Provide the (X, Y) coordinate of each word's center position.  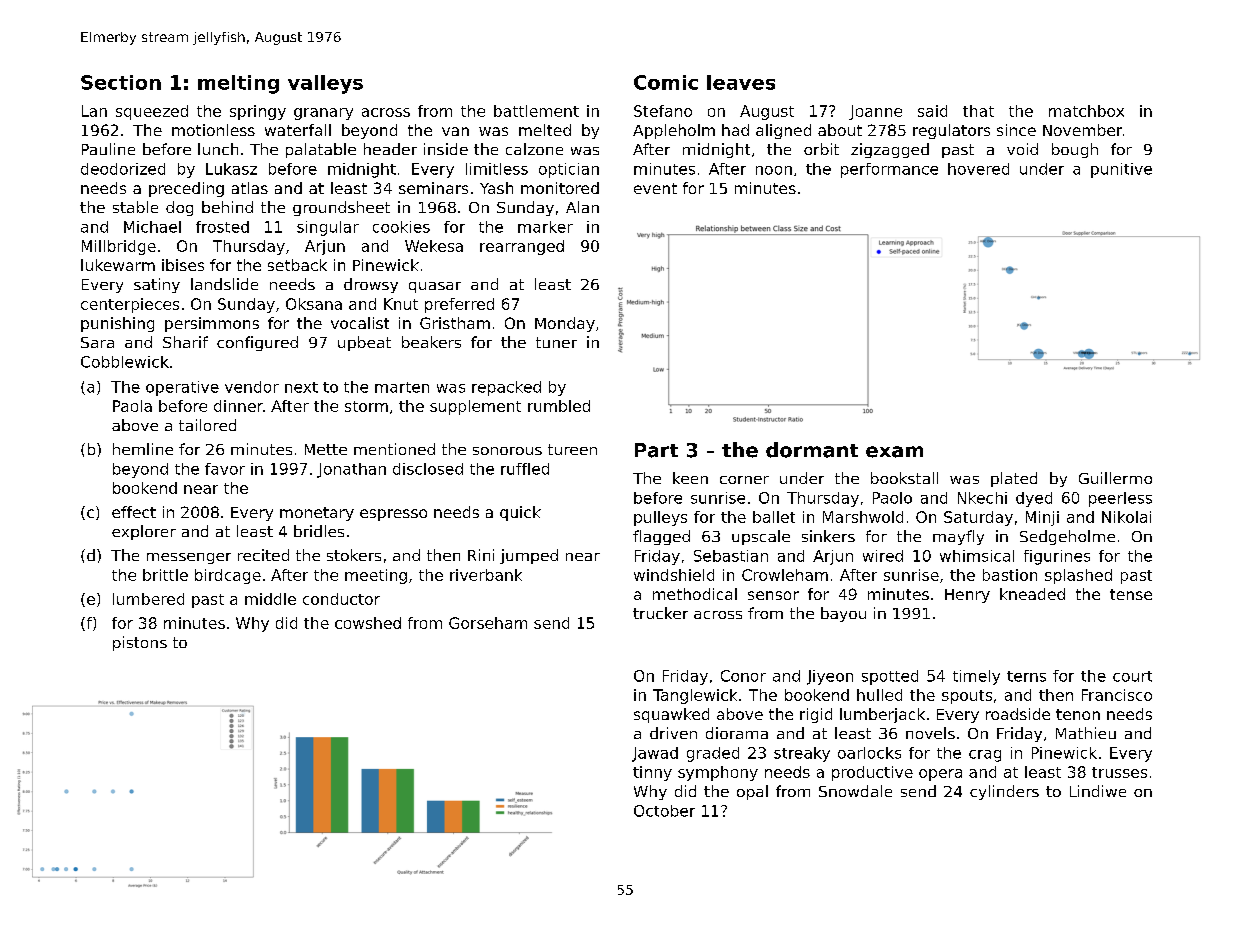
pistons (140, 643)
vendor (252, 387)
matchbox (1086, 111)
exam (894, 452)
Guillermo (1115, 478)
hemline (143, 449)
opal (752, 792)
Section (121, 82)
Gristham (455, 323)
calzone (534, 149)
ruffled (525, 469)
